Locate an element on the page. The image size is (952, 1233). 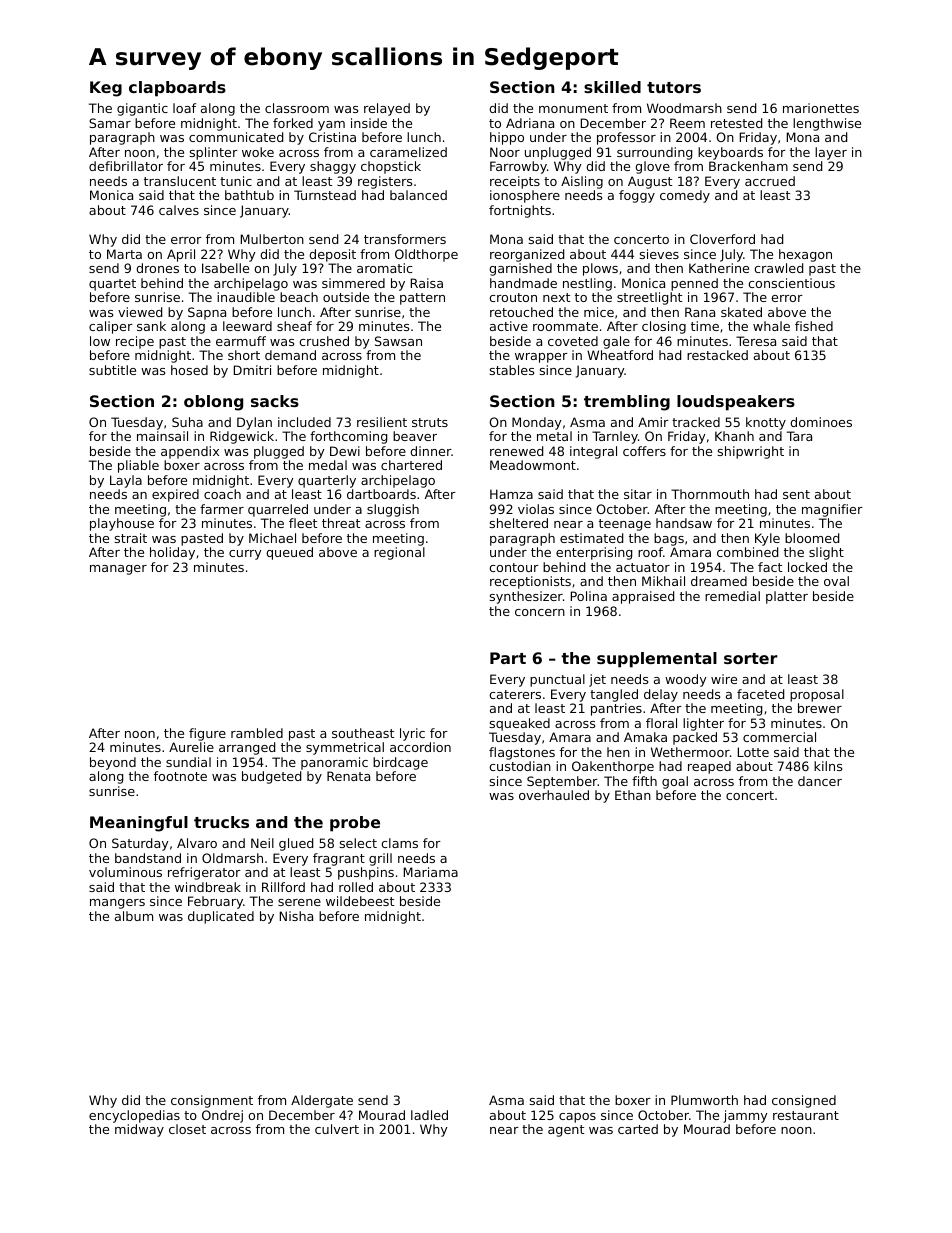
struts is located at coordinates (430, 422).
